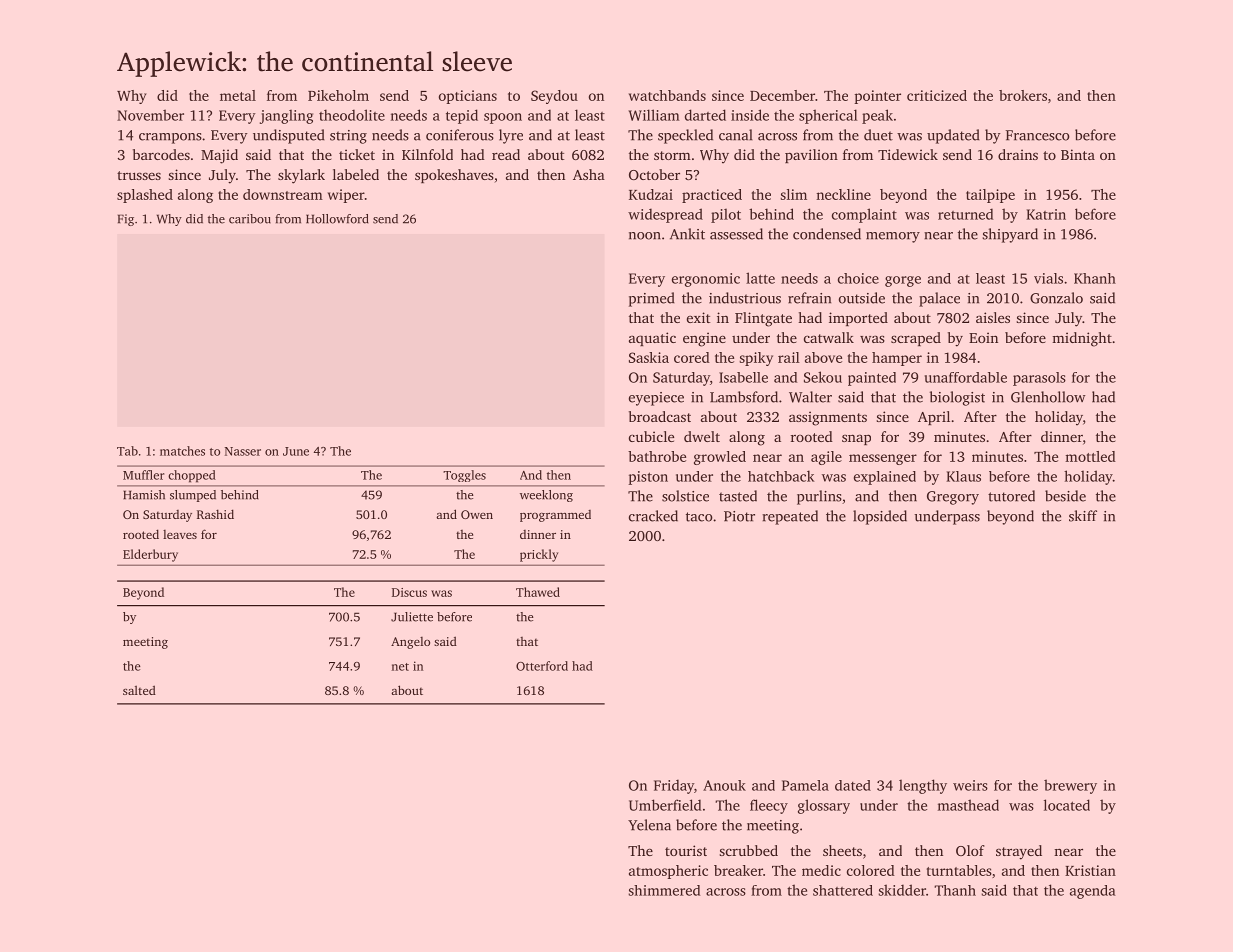 This image has height=952, width=1233. I want to click on Yelena, so click(649, 825).
